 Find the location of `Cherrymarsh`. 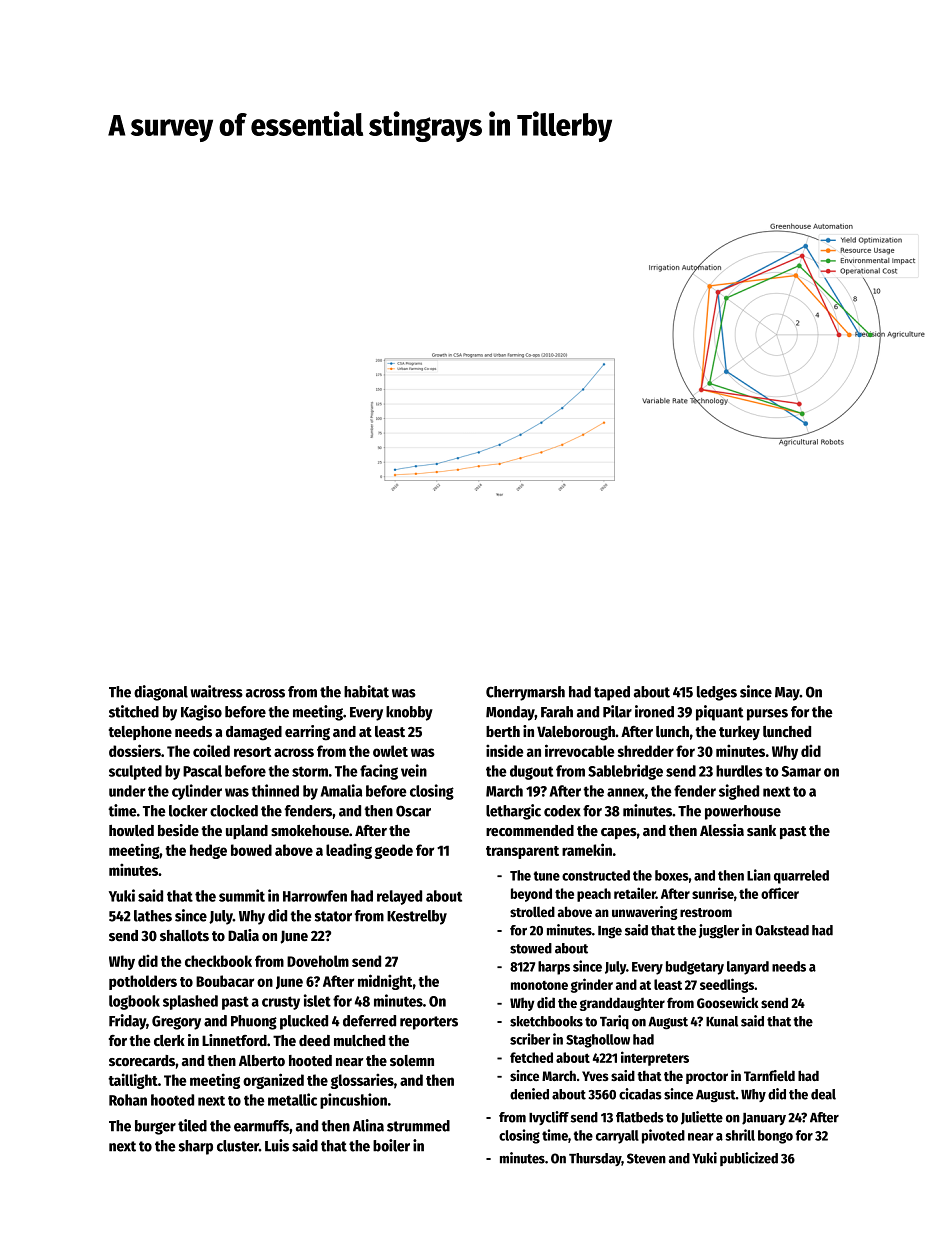

Cherrymarsh is located at coordinates (525, 693).
